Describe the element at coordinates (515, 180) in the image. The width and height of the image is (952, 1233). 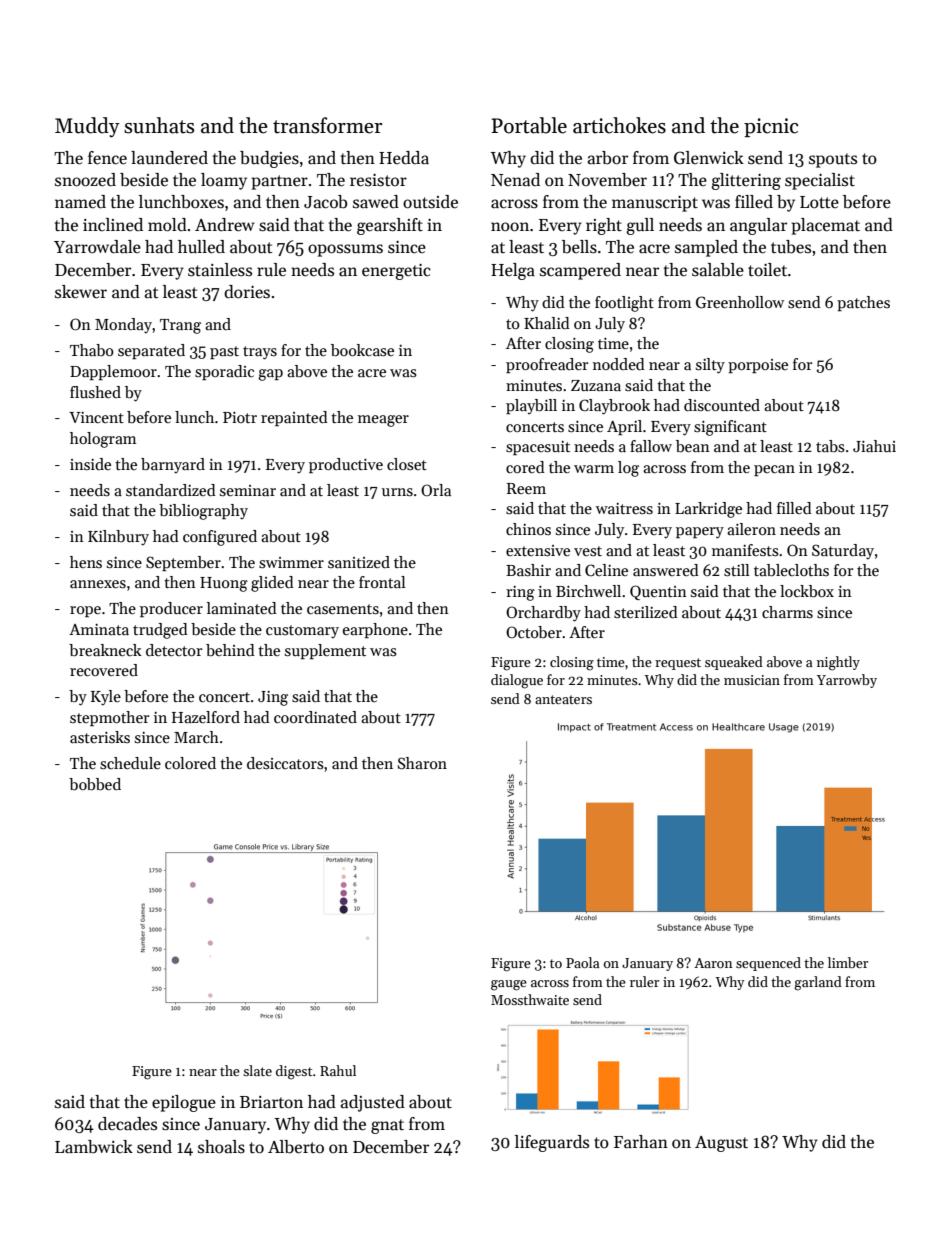
I see `Nenad` at that location.
